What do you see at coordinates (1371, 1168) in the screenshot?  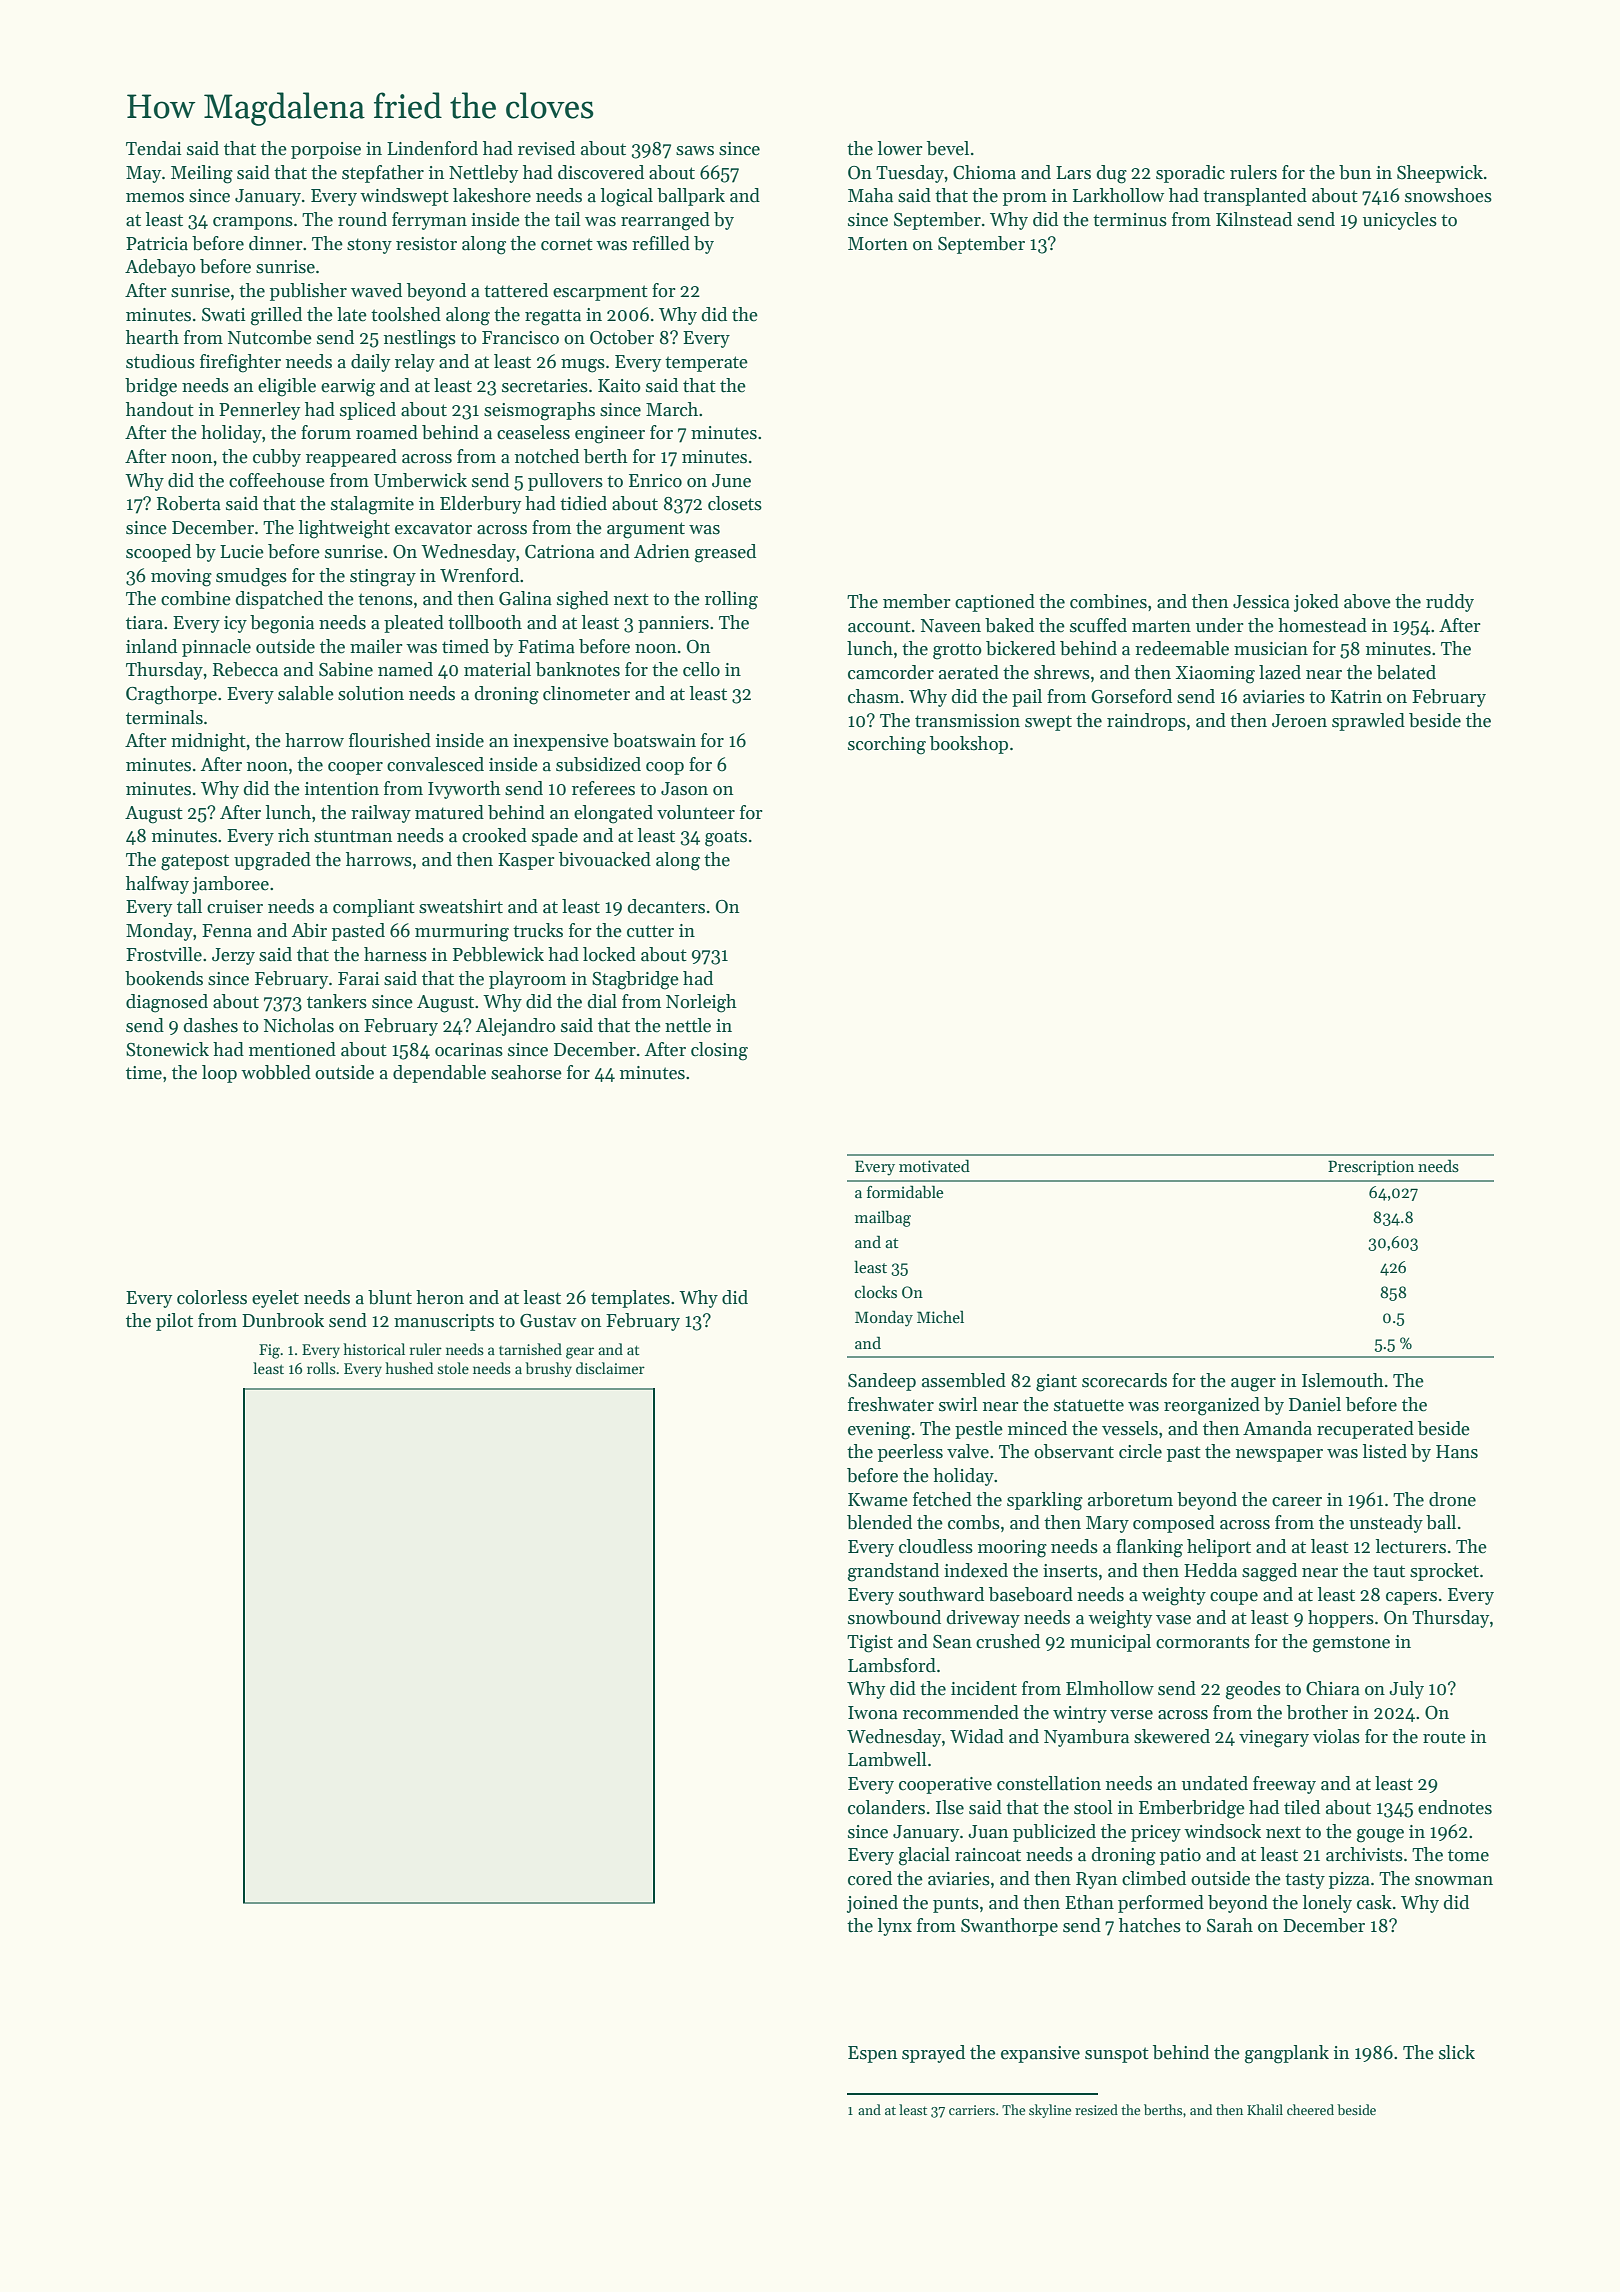 I see `Prescription` at bounding box center [1371, 1168].
